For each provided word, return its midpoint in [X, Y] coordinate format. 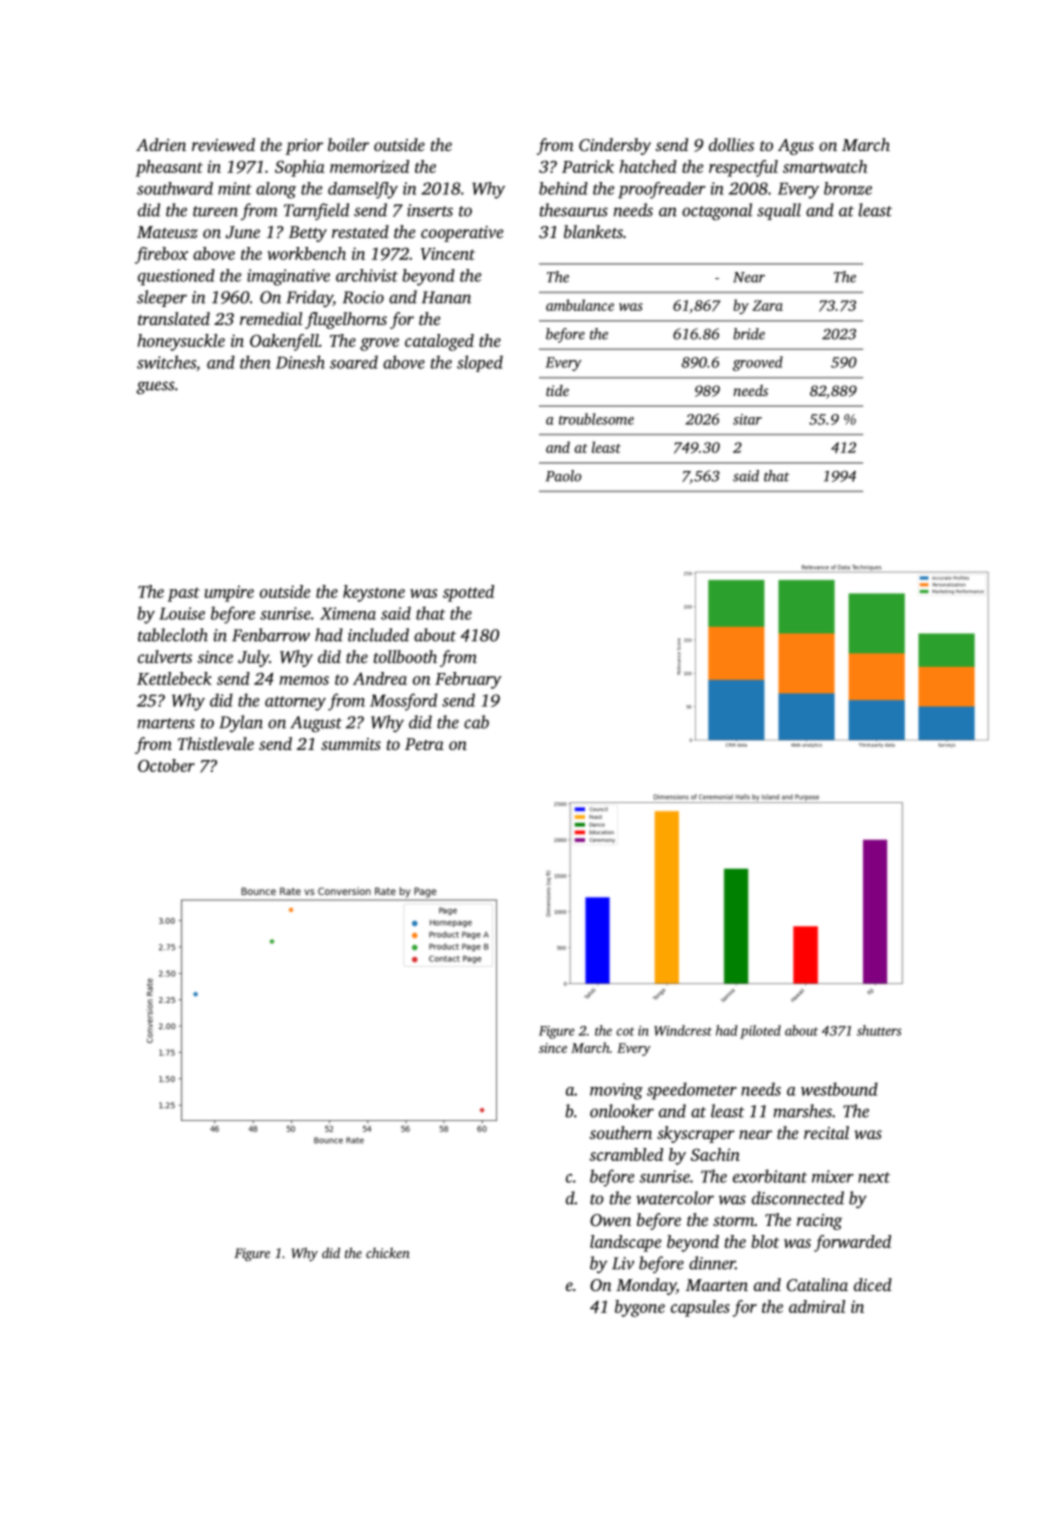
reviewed [223, 144]
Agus [796, 147]
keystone [374, 593]
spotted [468, 593]
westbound [839, 1089]
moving [616, 1091]
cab [476, 722]
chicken [388, 1252]
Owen [610, 1220]
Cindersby [615, 146]
